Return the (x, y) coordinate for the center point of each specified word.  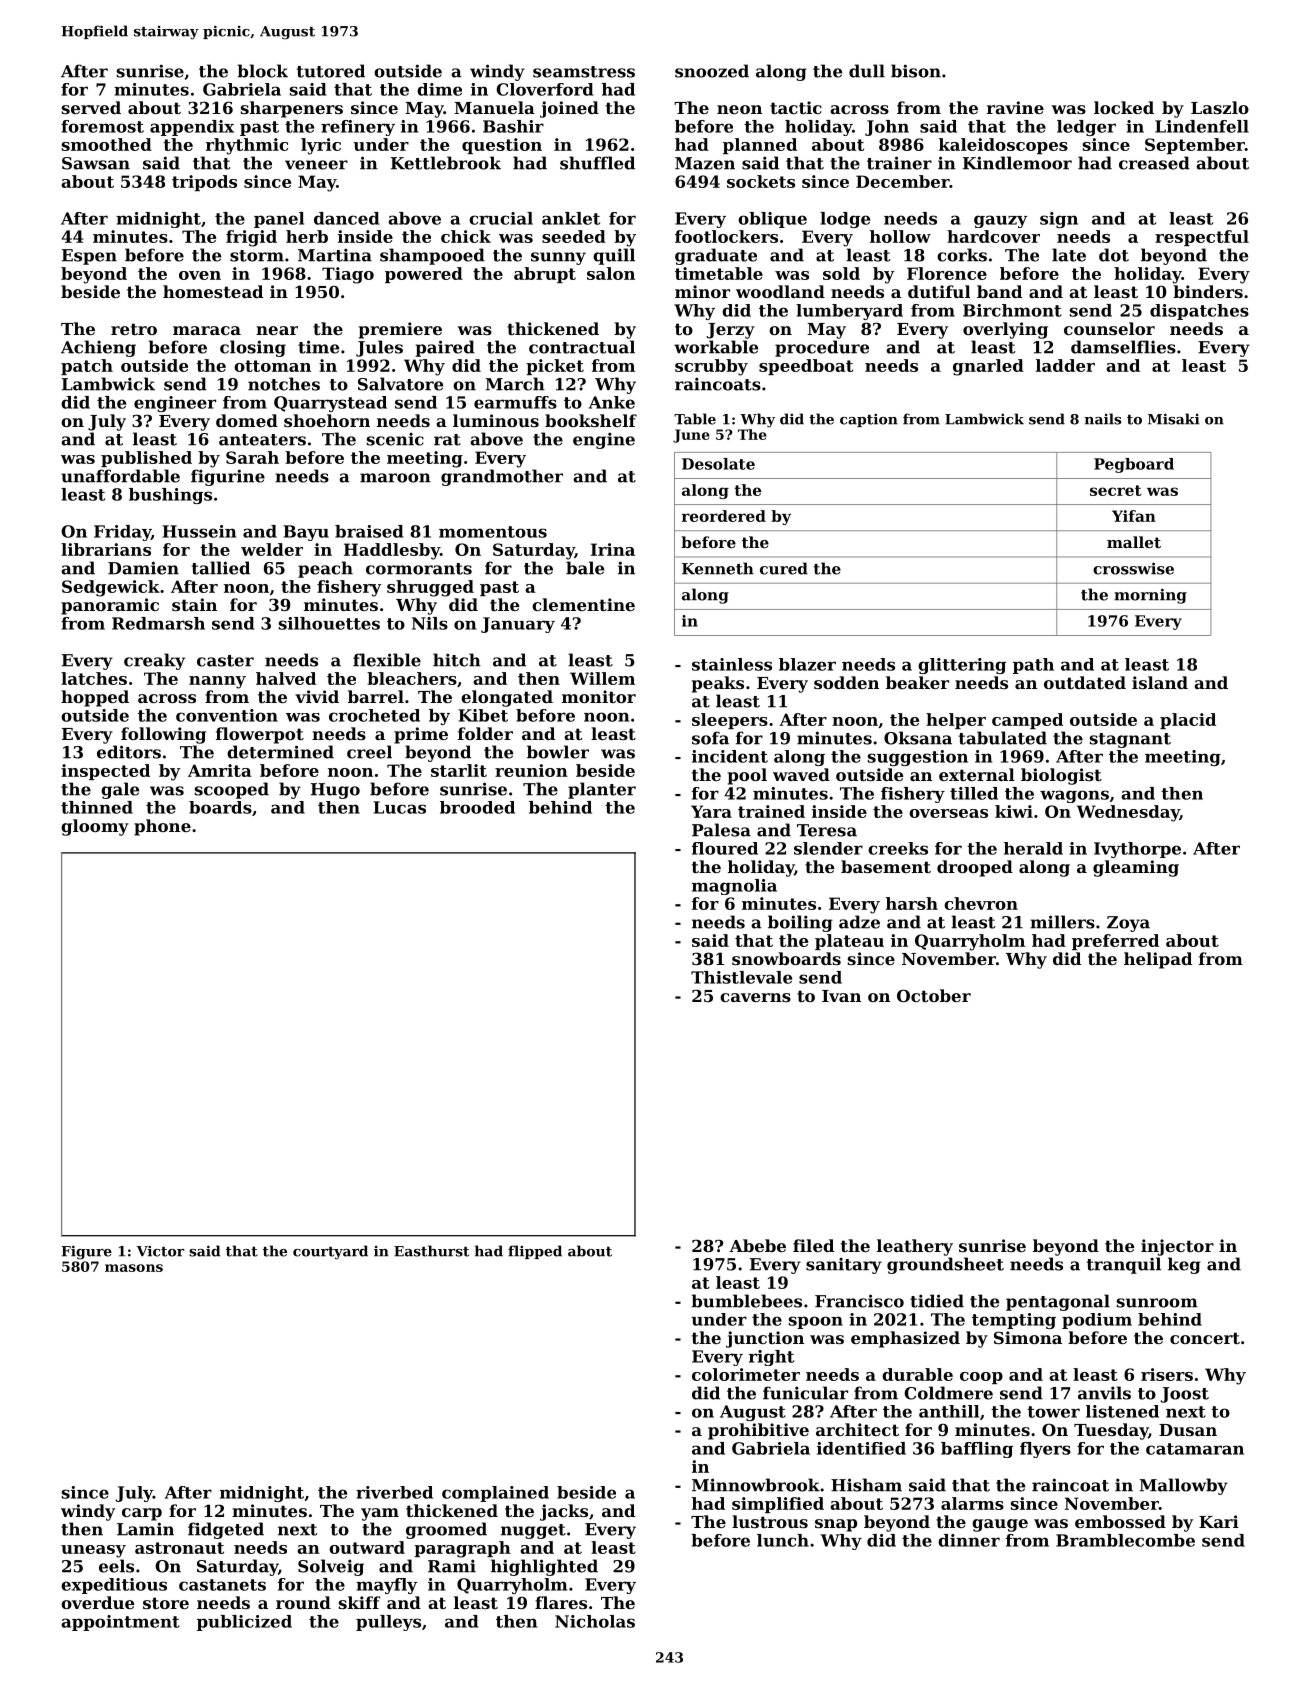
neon (739, 109)
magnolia (734, 887)
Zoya (1128, 924)
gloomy (95, 827)
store (166, 1603)
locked (1124, 107)
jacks (564, 1512)
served (91, 107)
